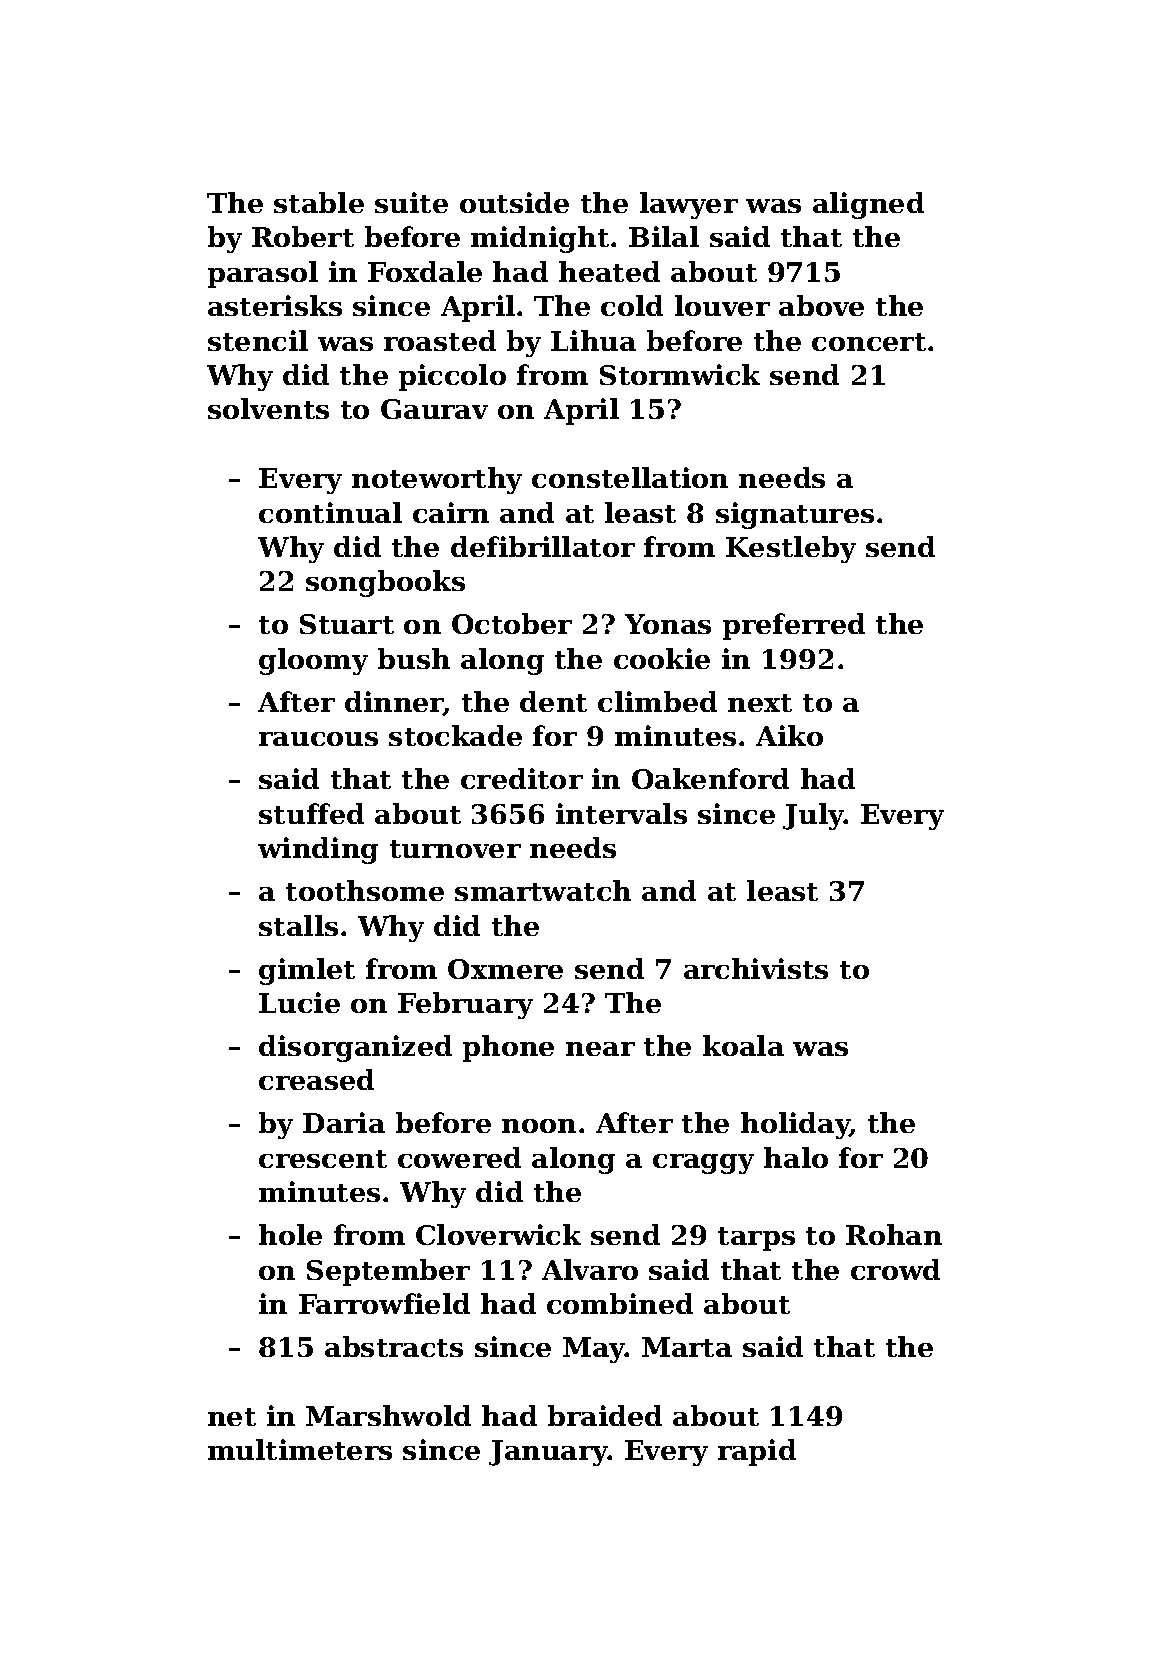 This screenshot has width=1165, height=1654. What do you see at coordinates (355, 1048) in the screenshot?
I see `disorganized` at bounding box center [355, 1048].
